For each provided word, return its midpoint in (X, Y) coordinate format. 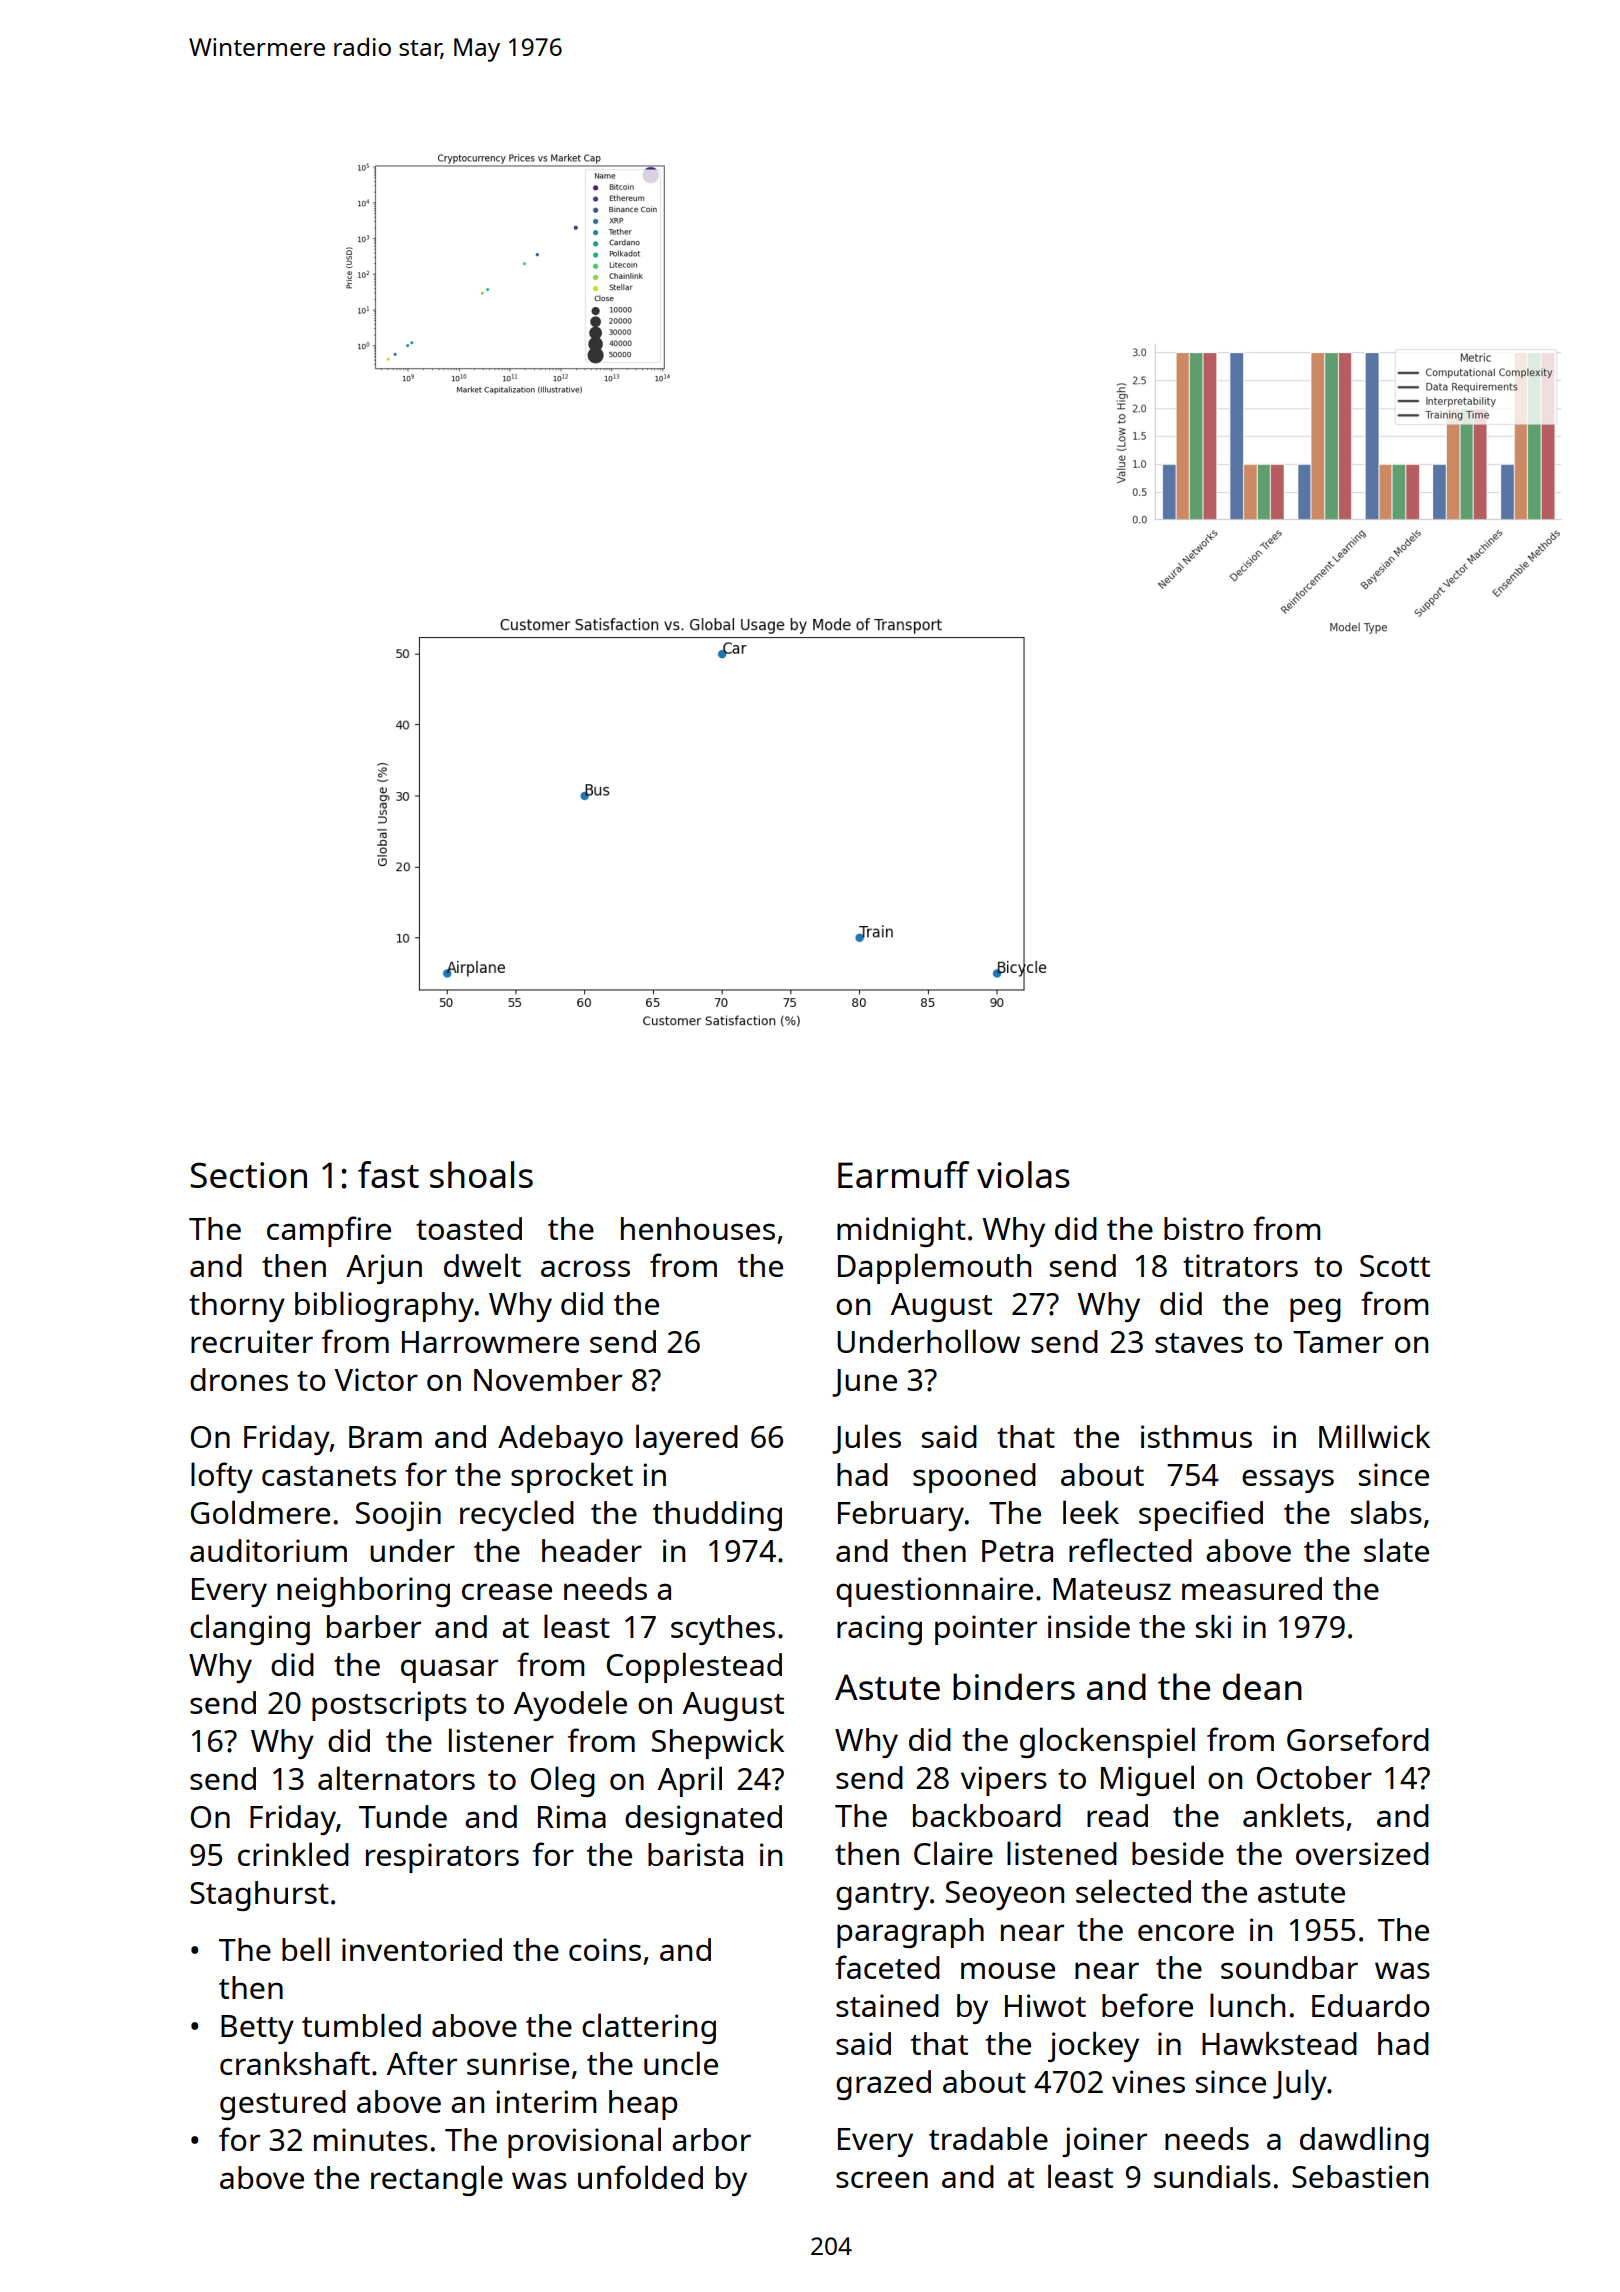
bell (306, 1949)
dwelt (482, 1265)
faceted (887, 1967)
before (1147, 2005)
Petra (1017, 1551)
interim (546, 2101)
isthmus (1196, 1436)
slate (1396, 1550)
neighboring (363, 1592)
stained (887, 2005)
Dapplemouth (934, 1268)
